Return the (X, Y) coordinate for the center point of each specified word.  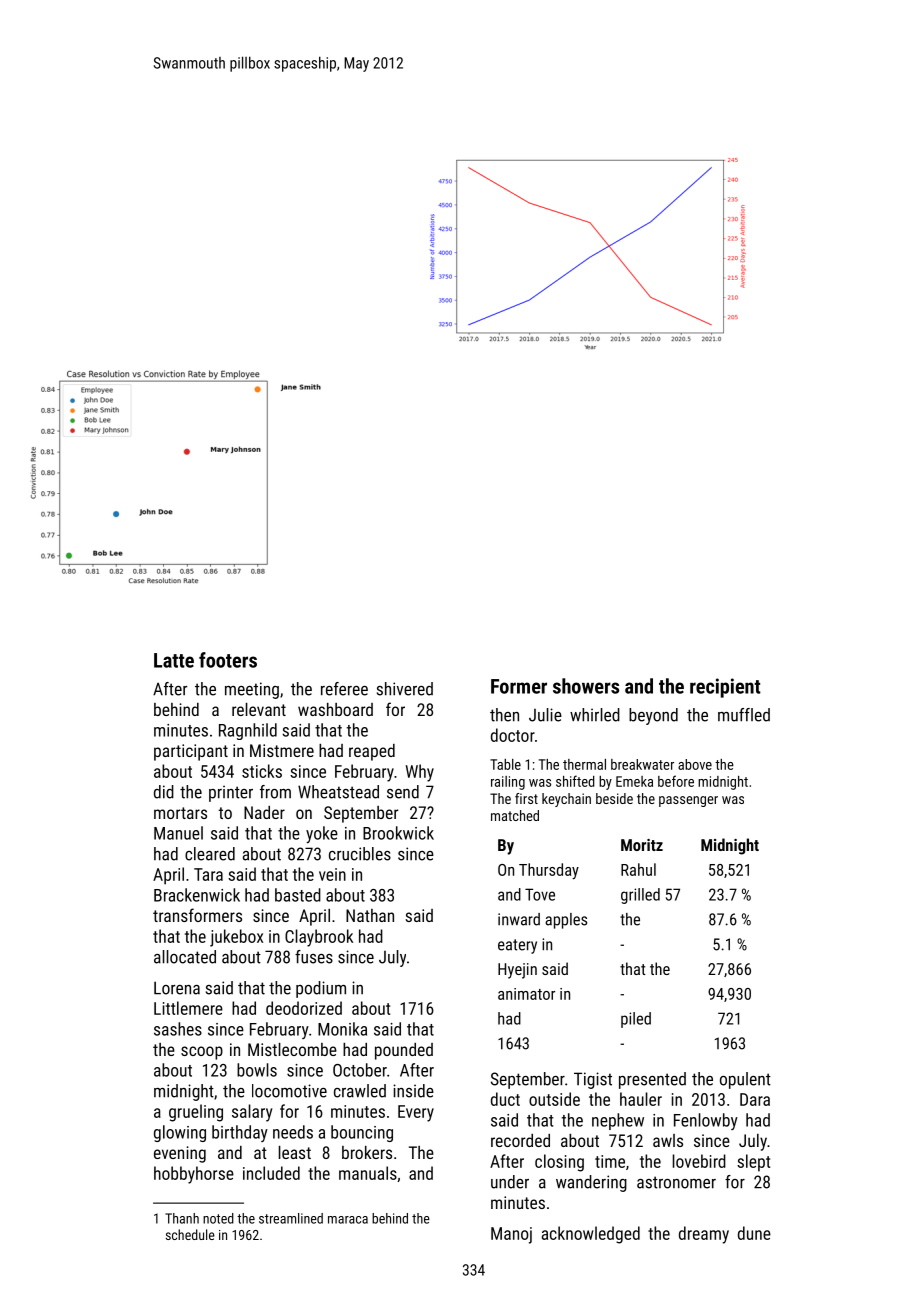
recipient (725, 688)
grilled (640, 896)
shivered (405, 689)
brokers (367, 1152)
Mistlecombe (292, 1049)
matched (515, 815)
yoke (322, 834)
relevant (259, 709)
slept (753, 1163)
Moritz (642, 845)
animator (526, 994)
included (271, 1173)
